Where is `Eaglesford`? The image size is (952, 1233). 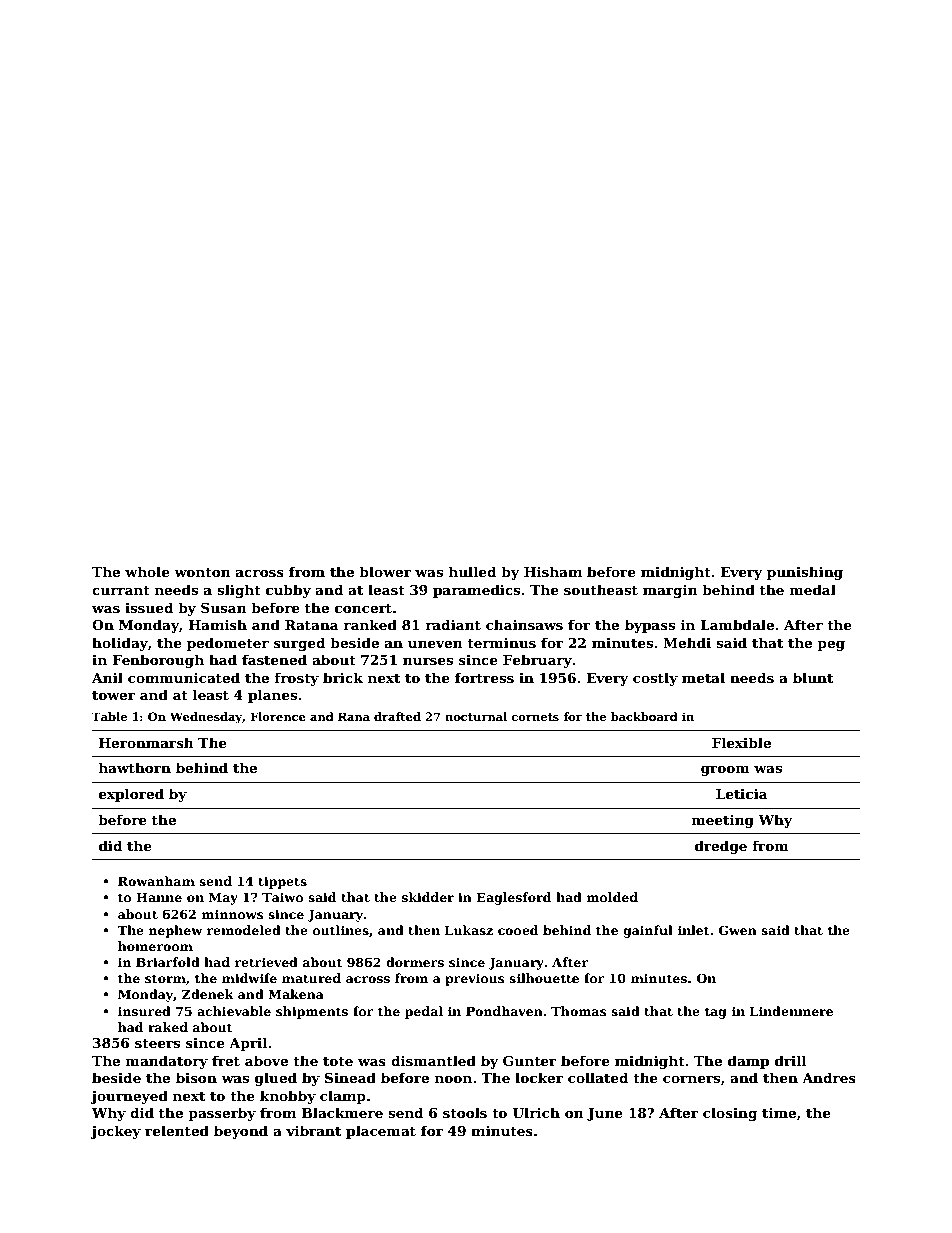
Eaglesford is located at coordinates (514, 898).
